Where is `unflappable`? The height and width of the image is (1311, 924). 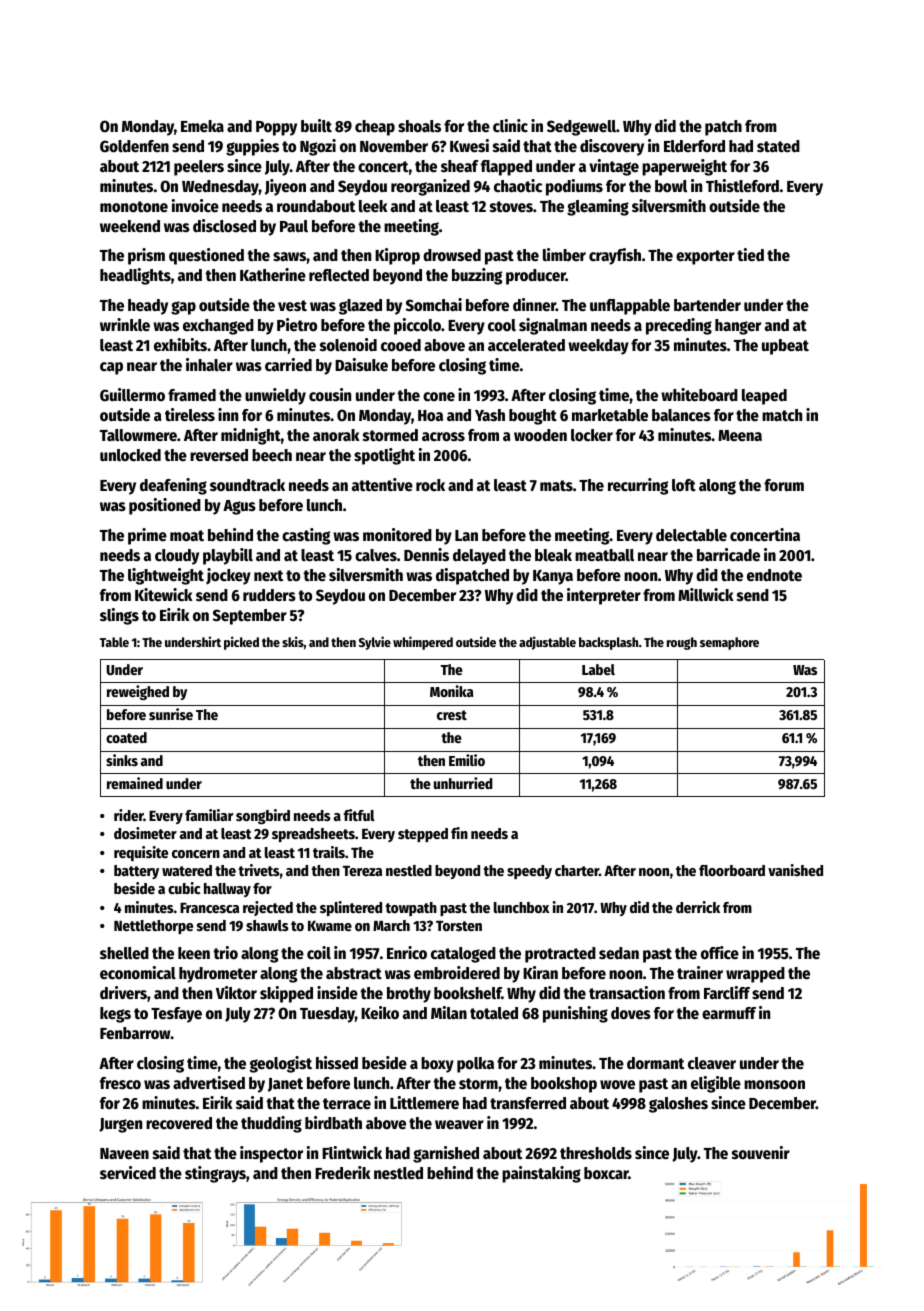 unflappable is located at coordinates (630, 307).
